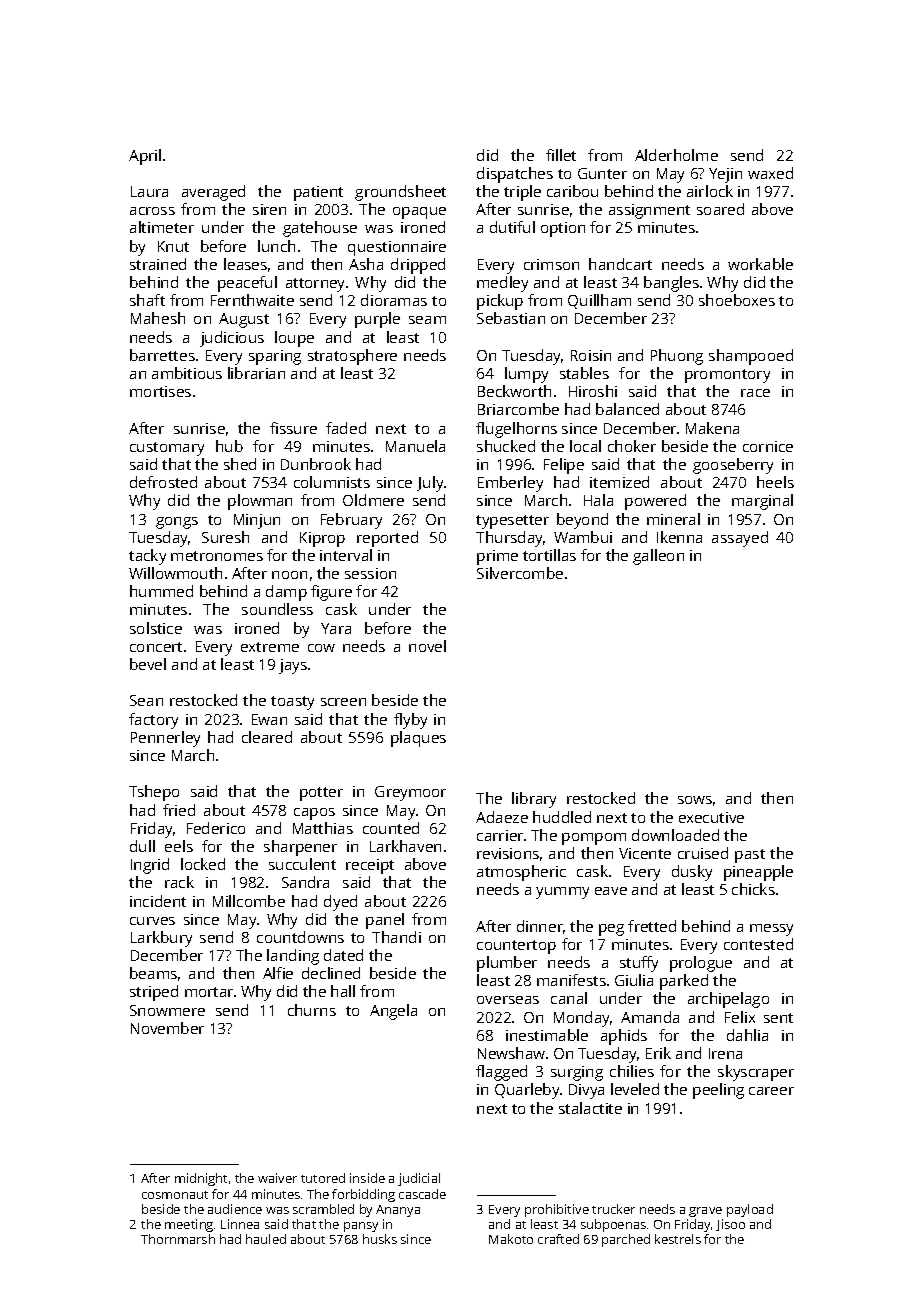 This image has height=1311, width=924. I want to click on tacky, so click(147, 557).
